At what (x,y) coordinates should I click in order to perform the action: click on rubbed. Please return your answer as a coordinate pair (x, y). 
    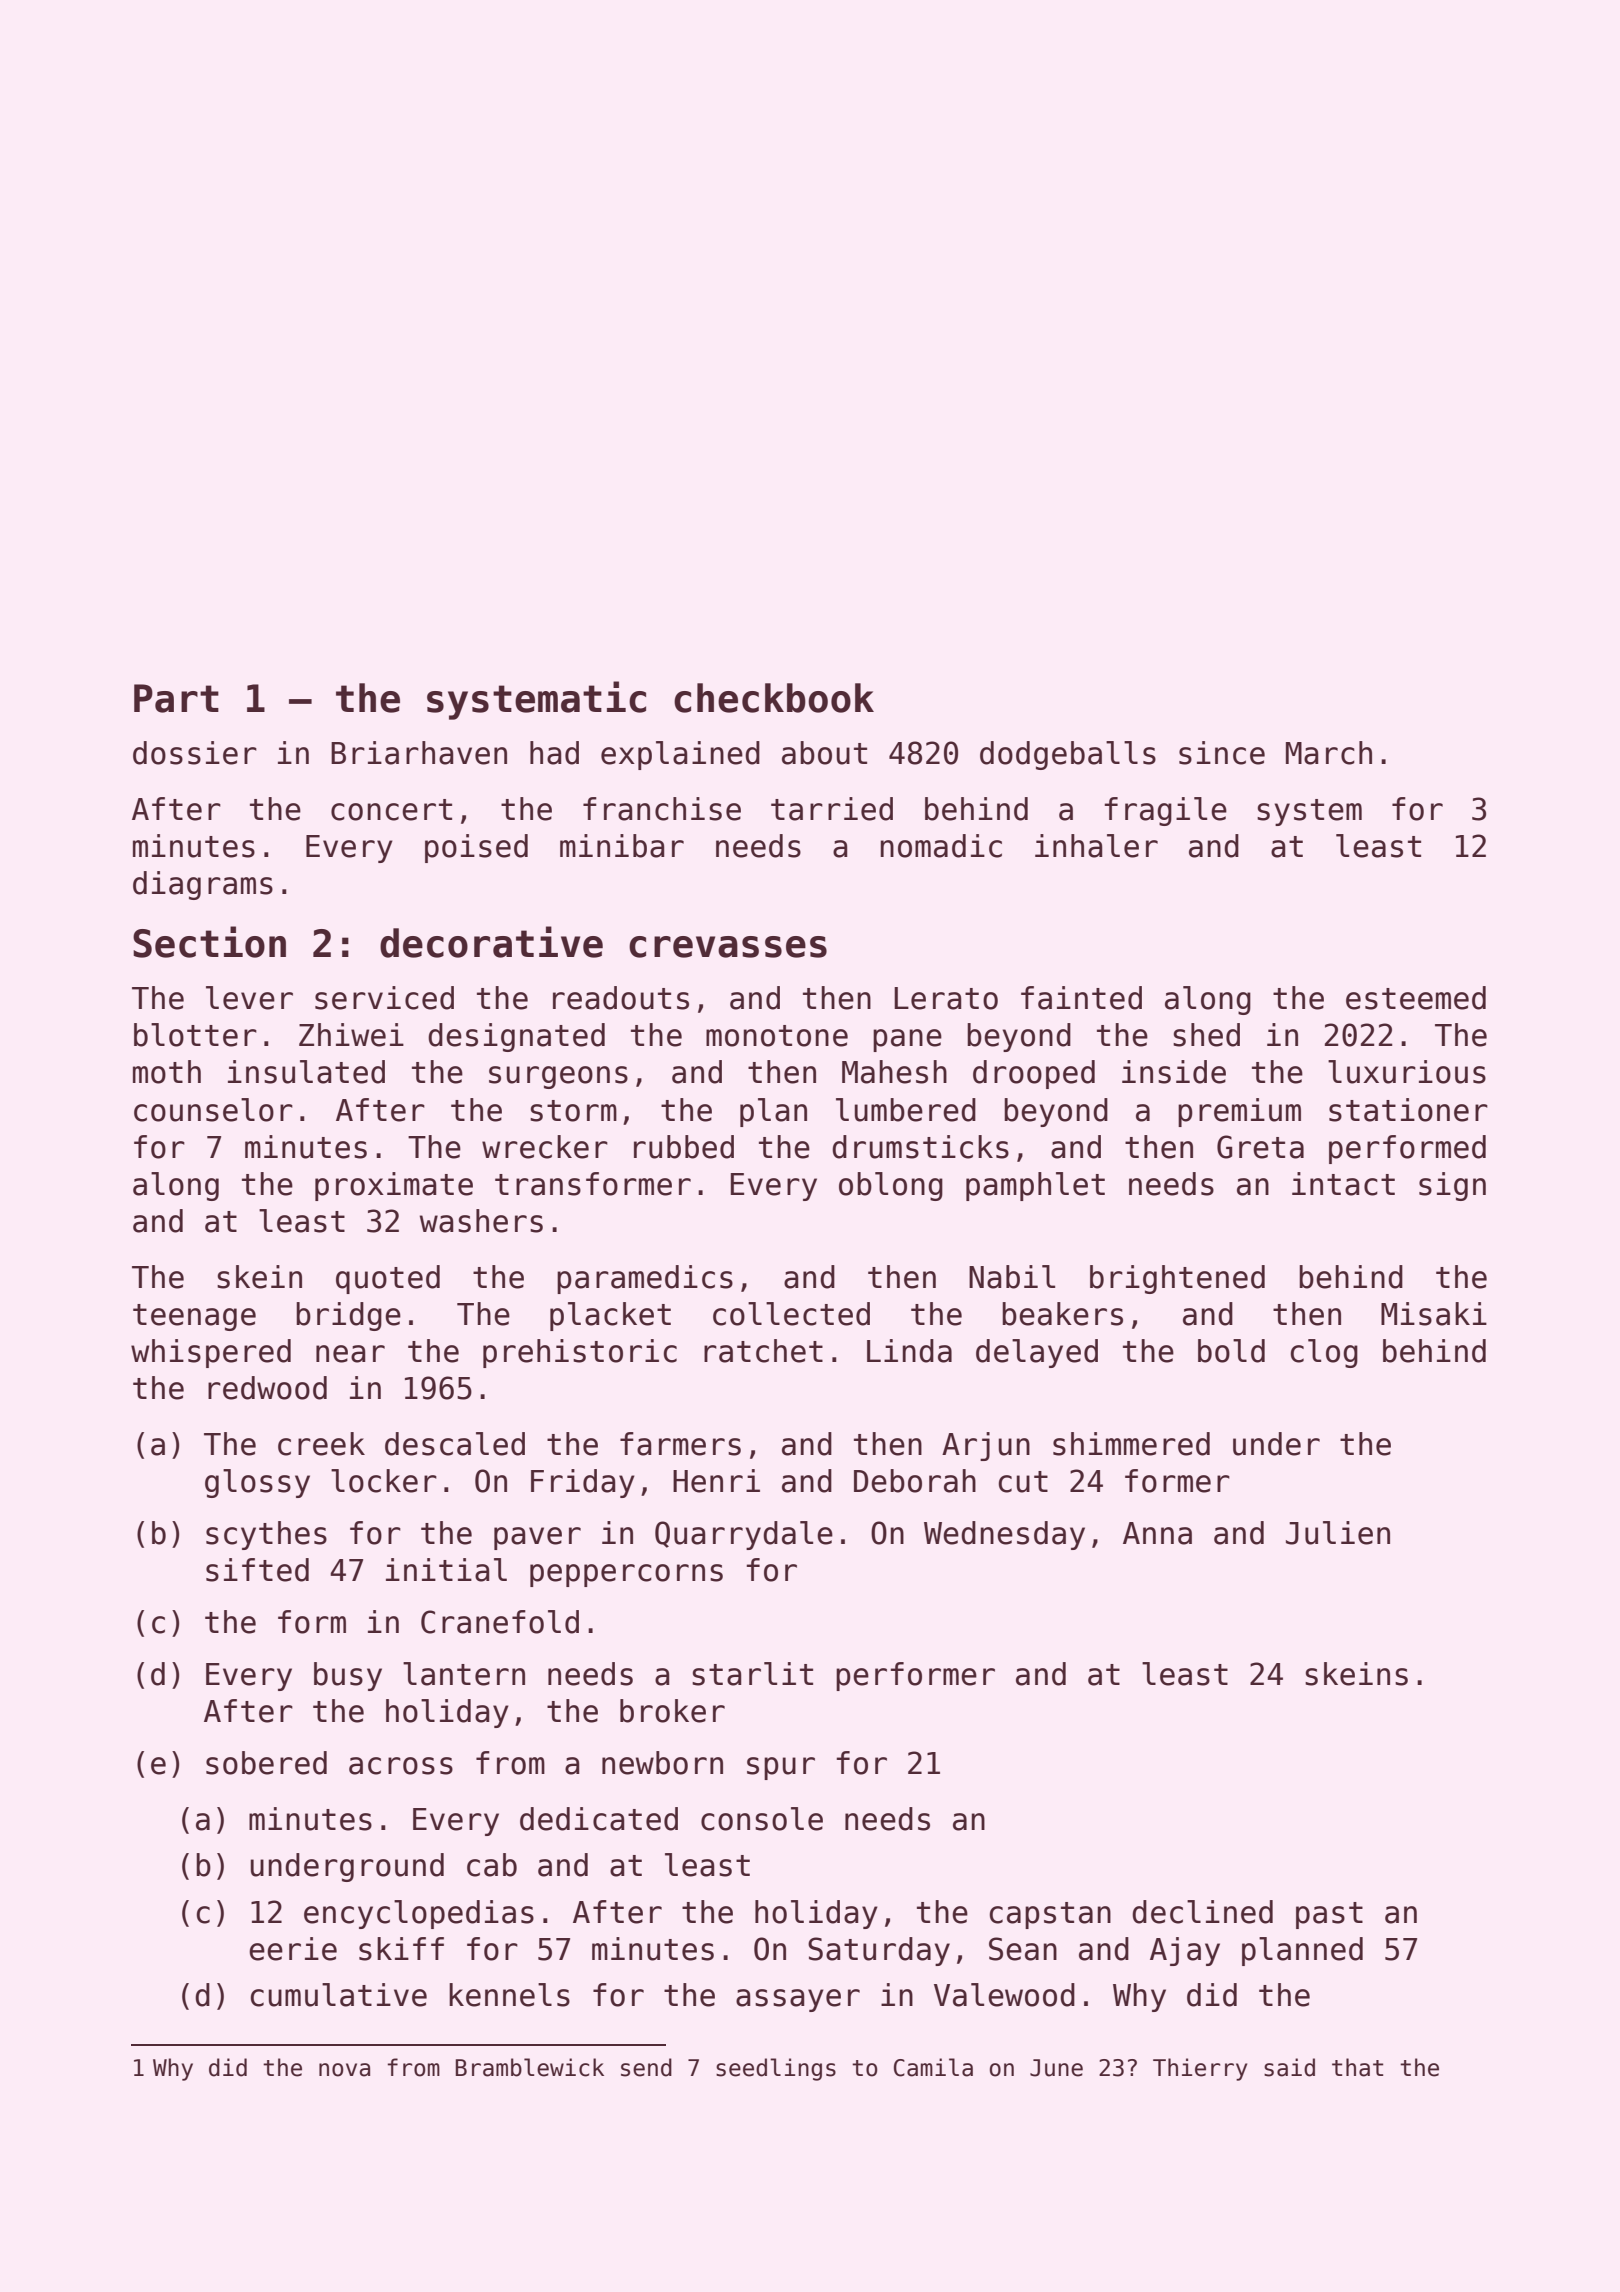
    Looking at the image, I should click on (684, 1147).
